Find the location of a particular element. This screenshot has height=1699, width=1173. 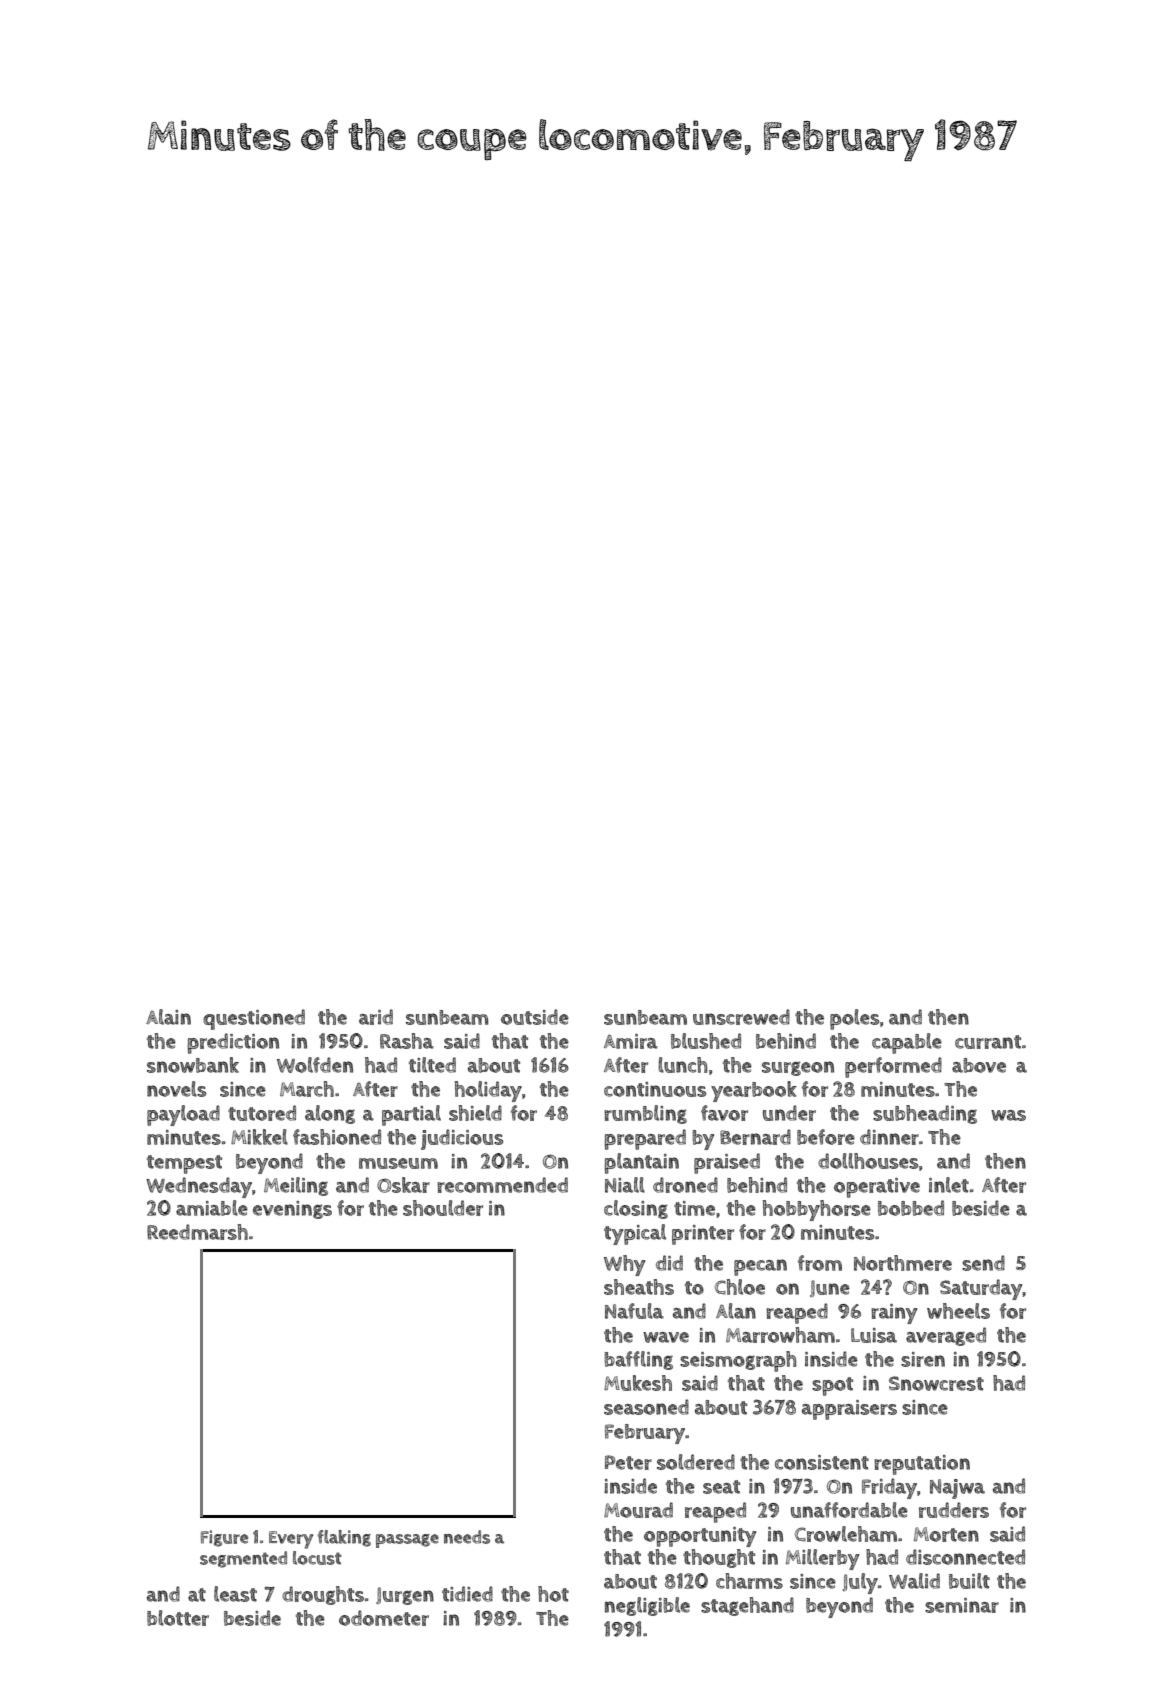

droughts is located at coordinates (323, 1595).
